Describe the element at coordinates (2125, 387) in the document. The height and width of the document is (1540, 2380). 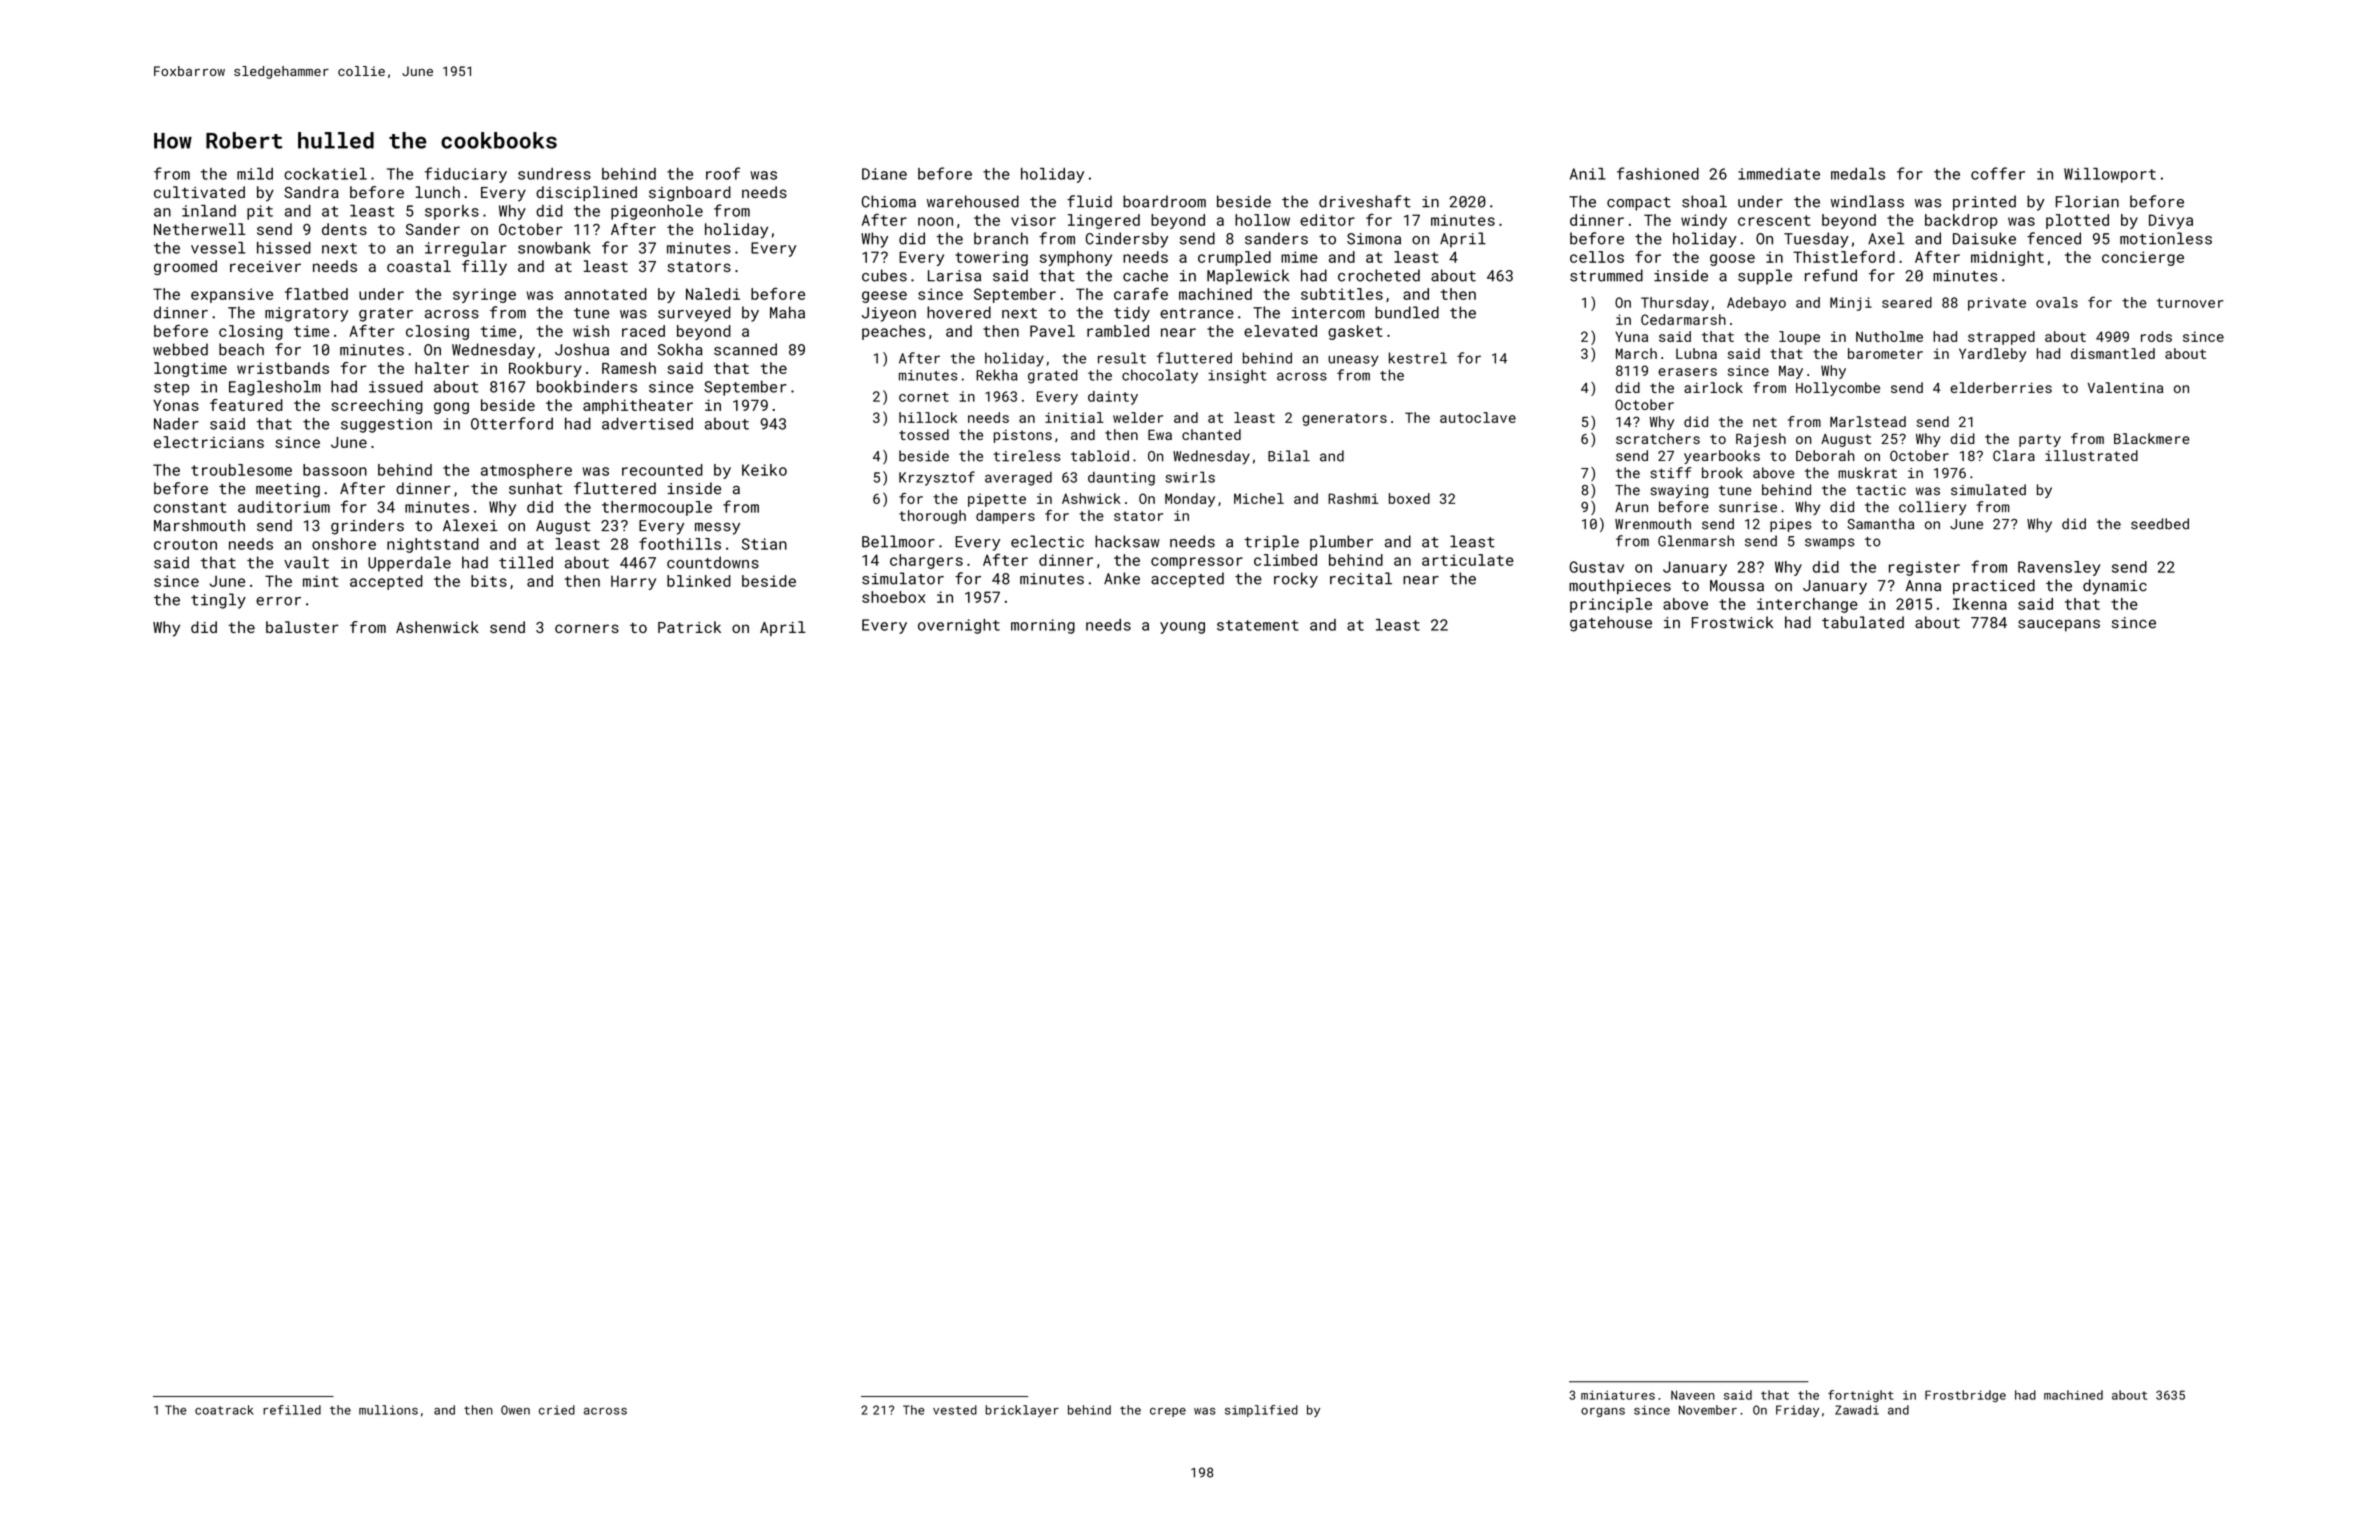
I see `Valentina` at that location.
